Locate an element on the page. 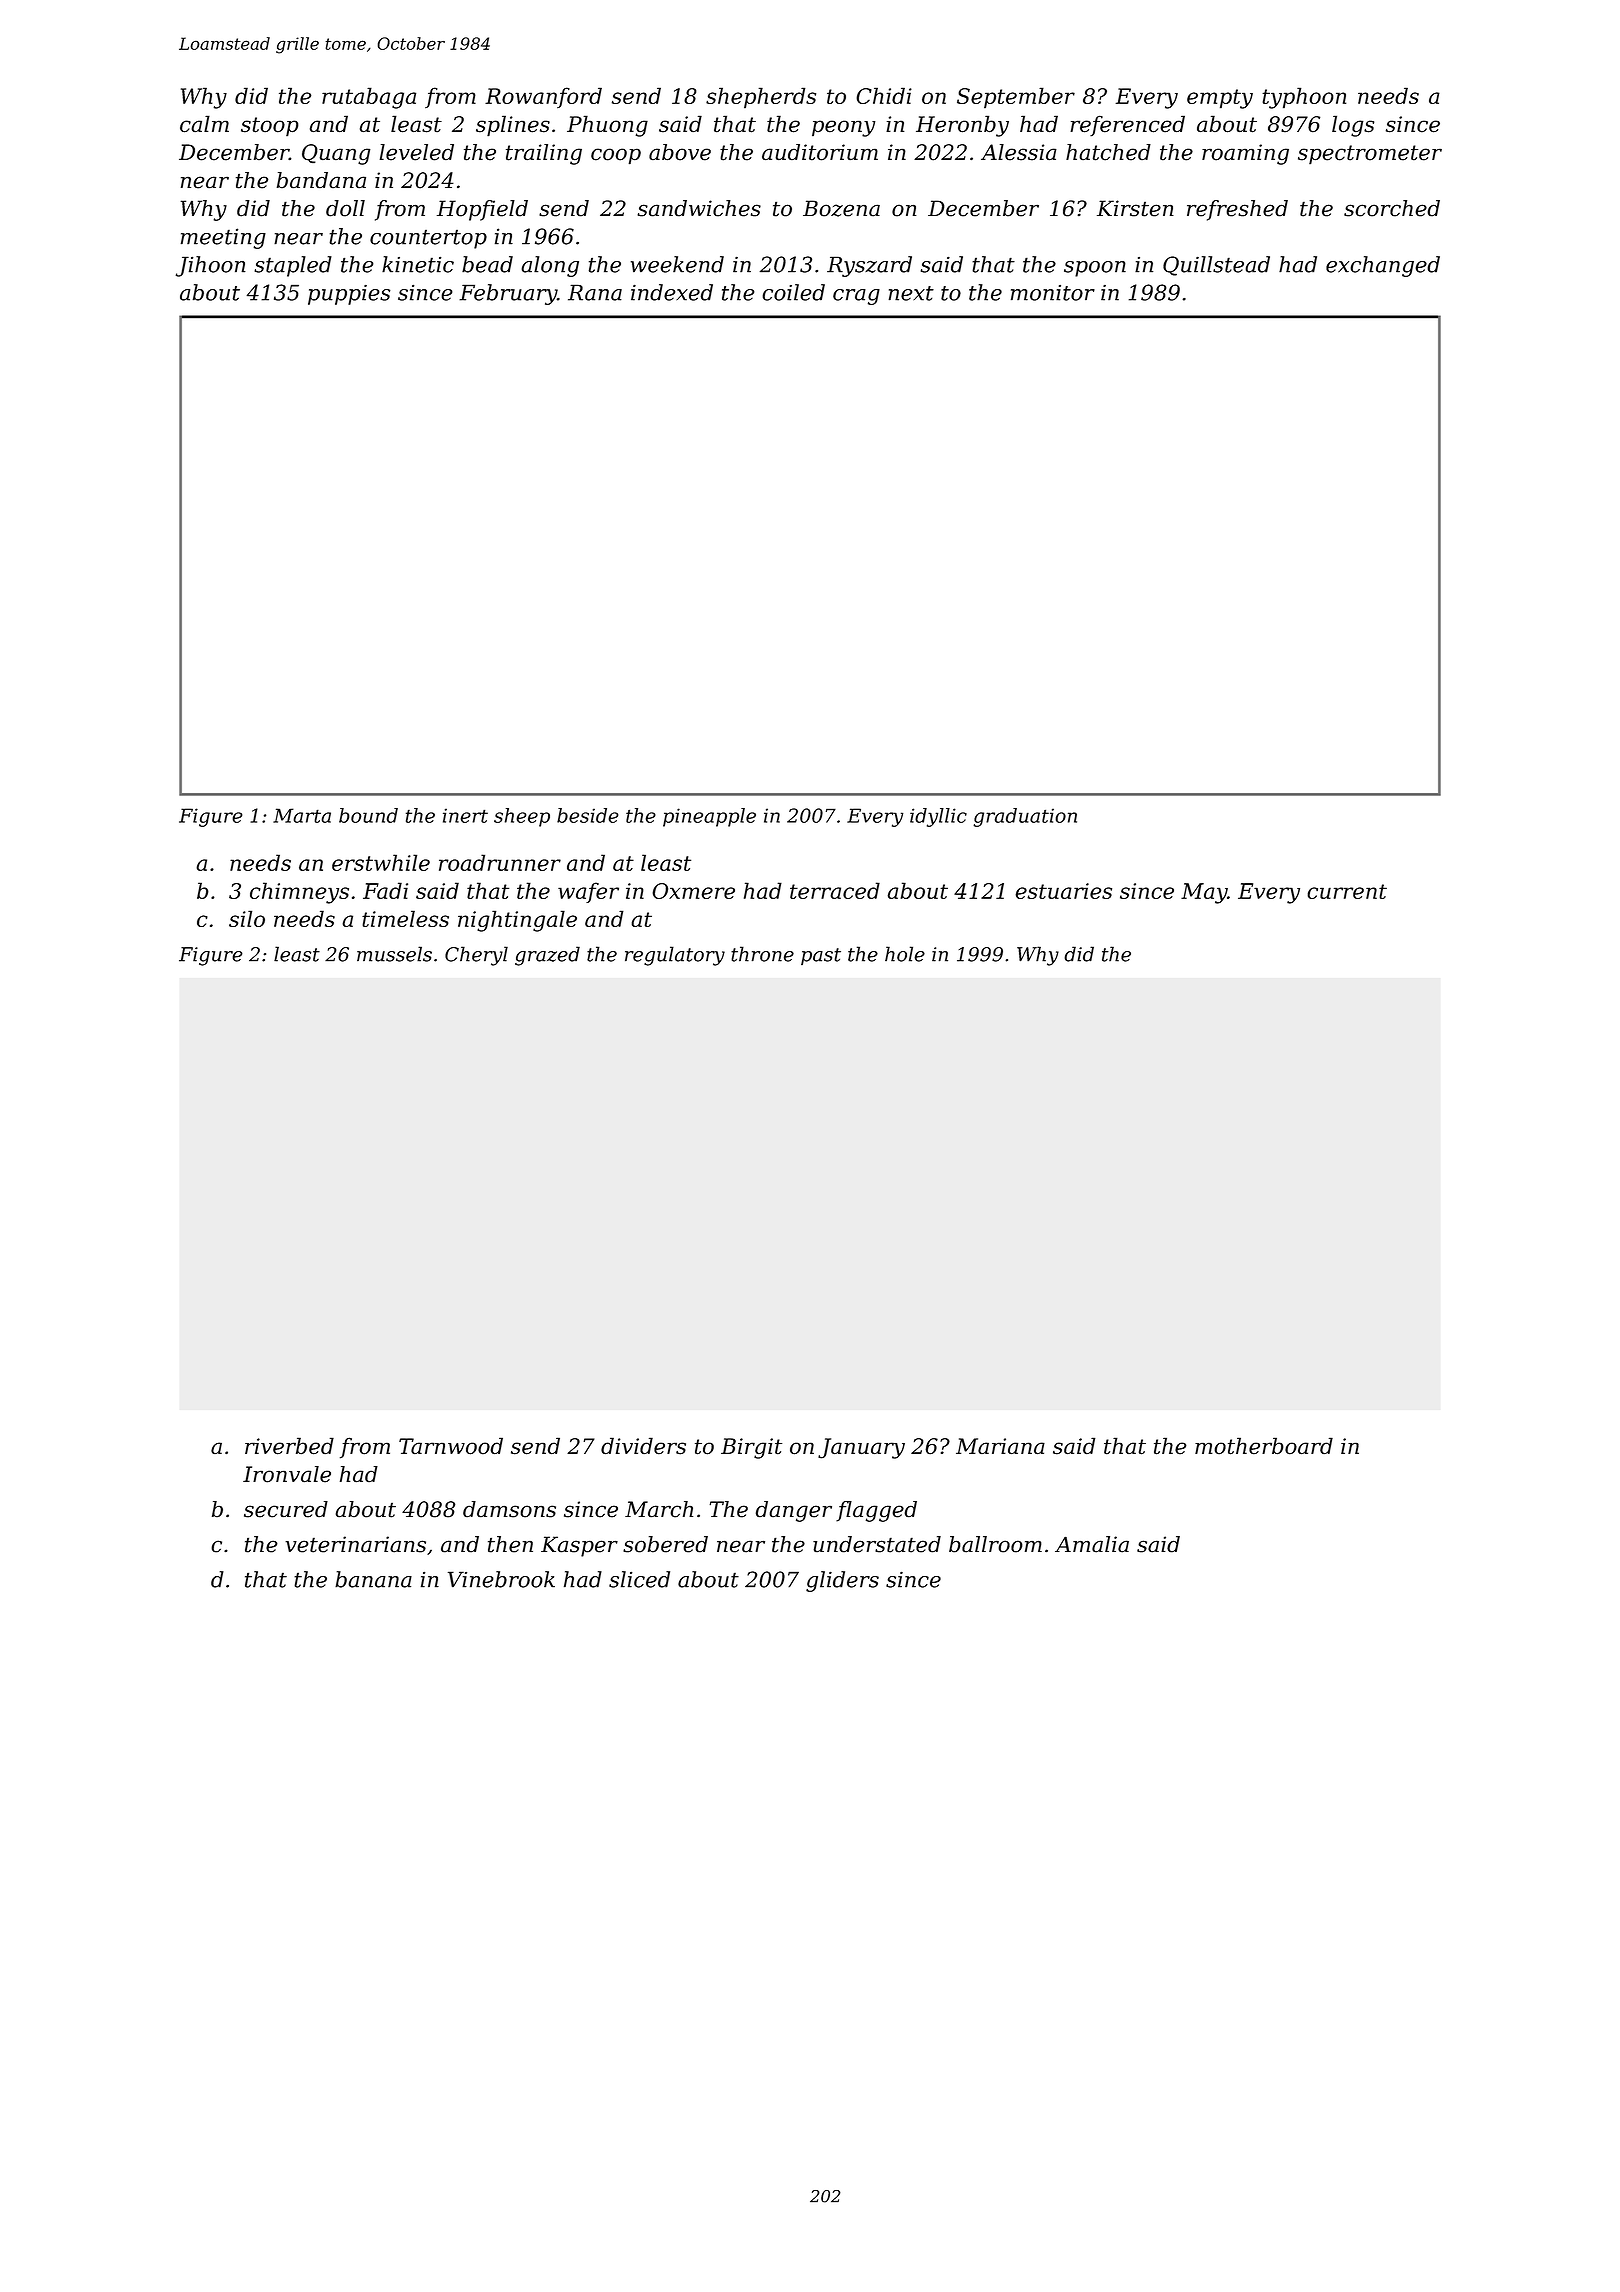  Quillstead is located at coordinates (1216, 266).
